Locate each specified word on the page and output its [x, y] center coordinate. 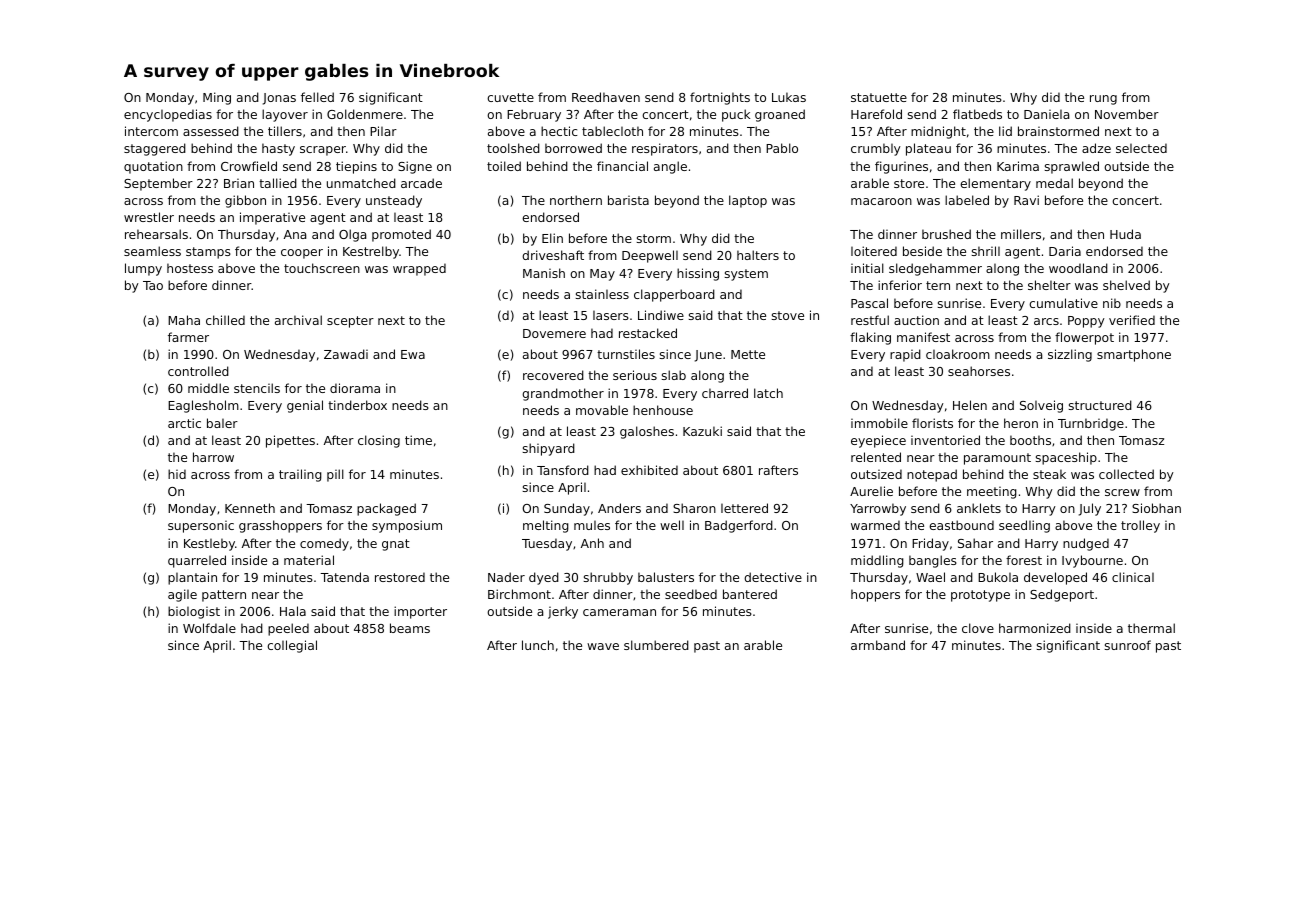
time [418, 440]
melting [546, 526]
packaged [386, 509]
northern [576, 200]
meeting [992, 492]
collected [1126, 474]
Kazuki [702, 431]
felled [317, 97]
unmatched [361, 183]
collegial [292, 646]
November [1127, 114]
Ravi [1026, 200]
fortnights [720, 98]
